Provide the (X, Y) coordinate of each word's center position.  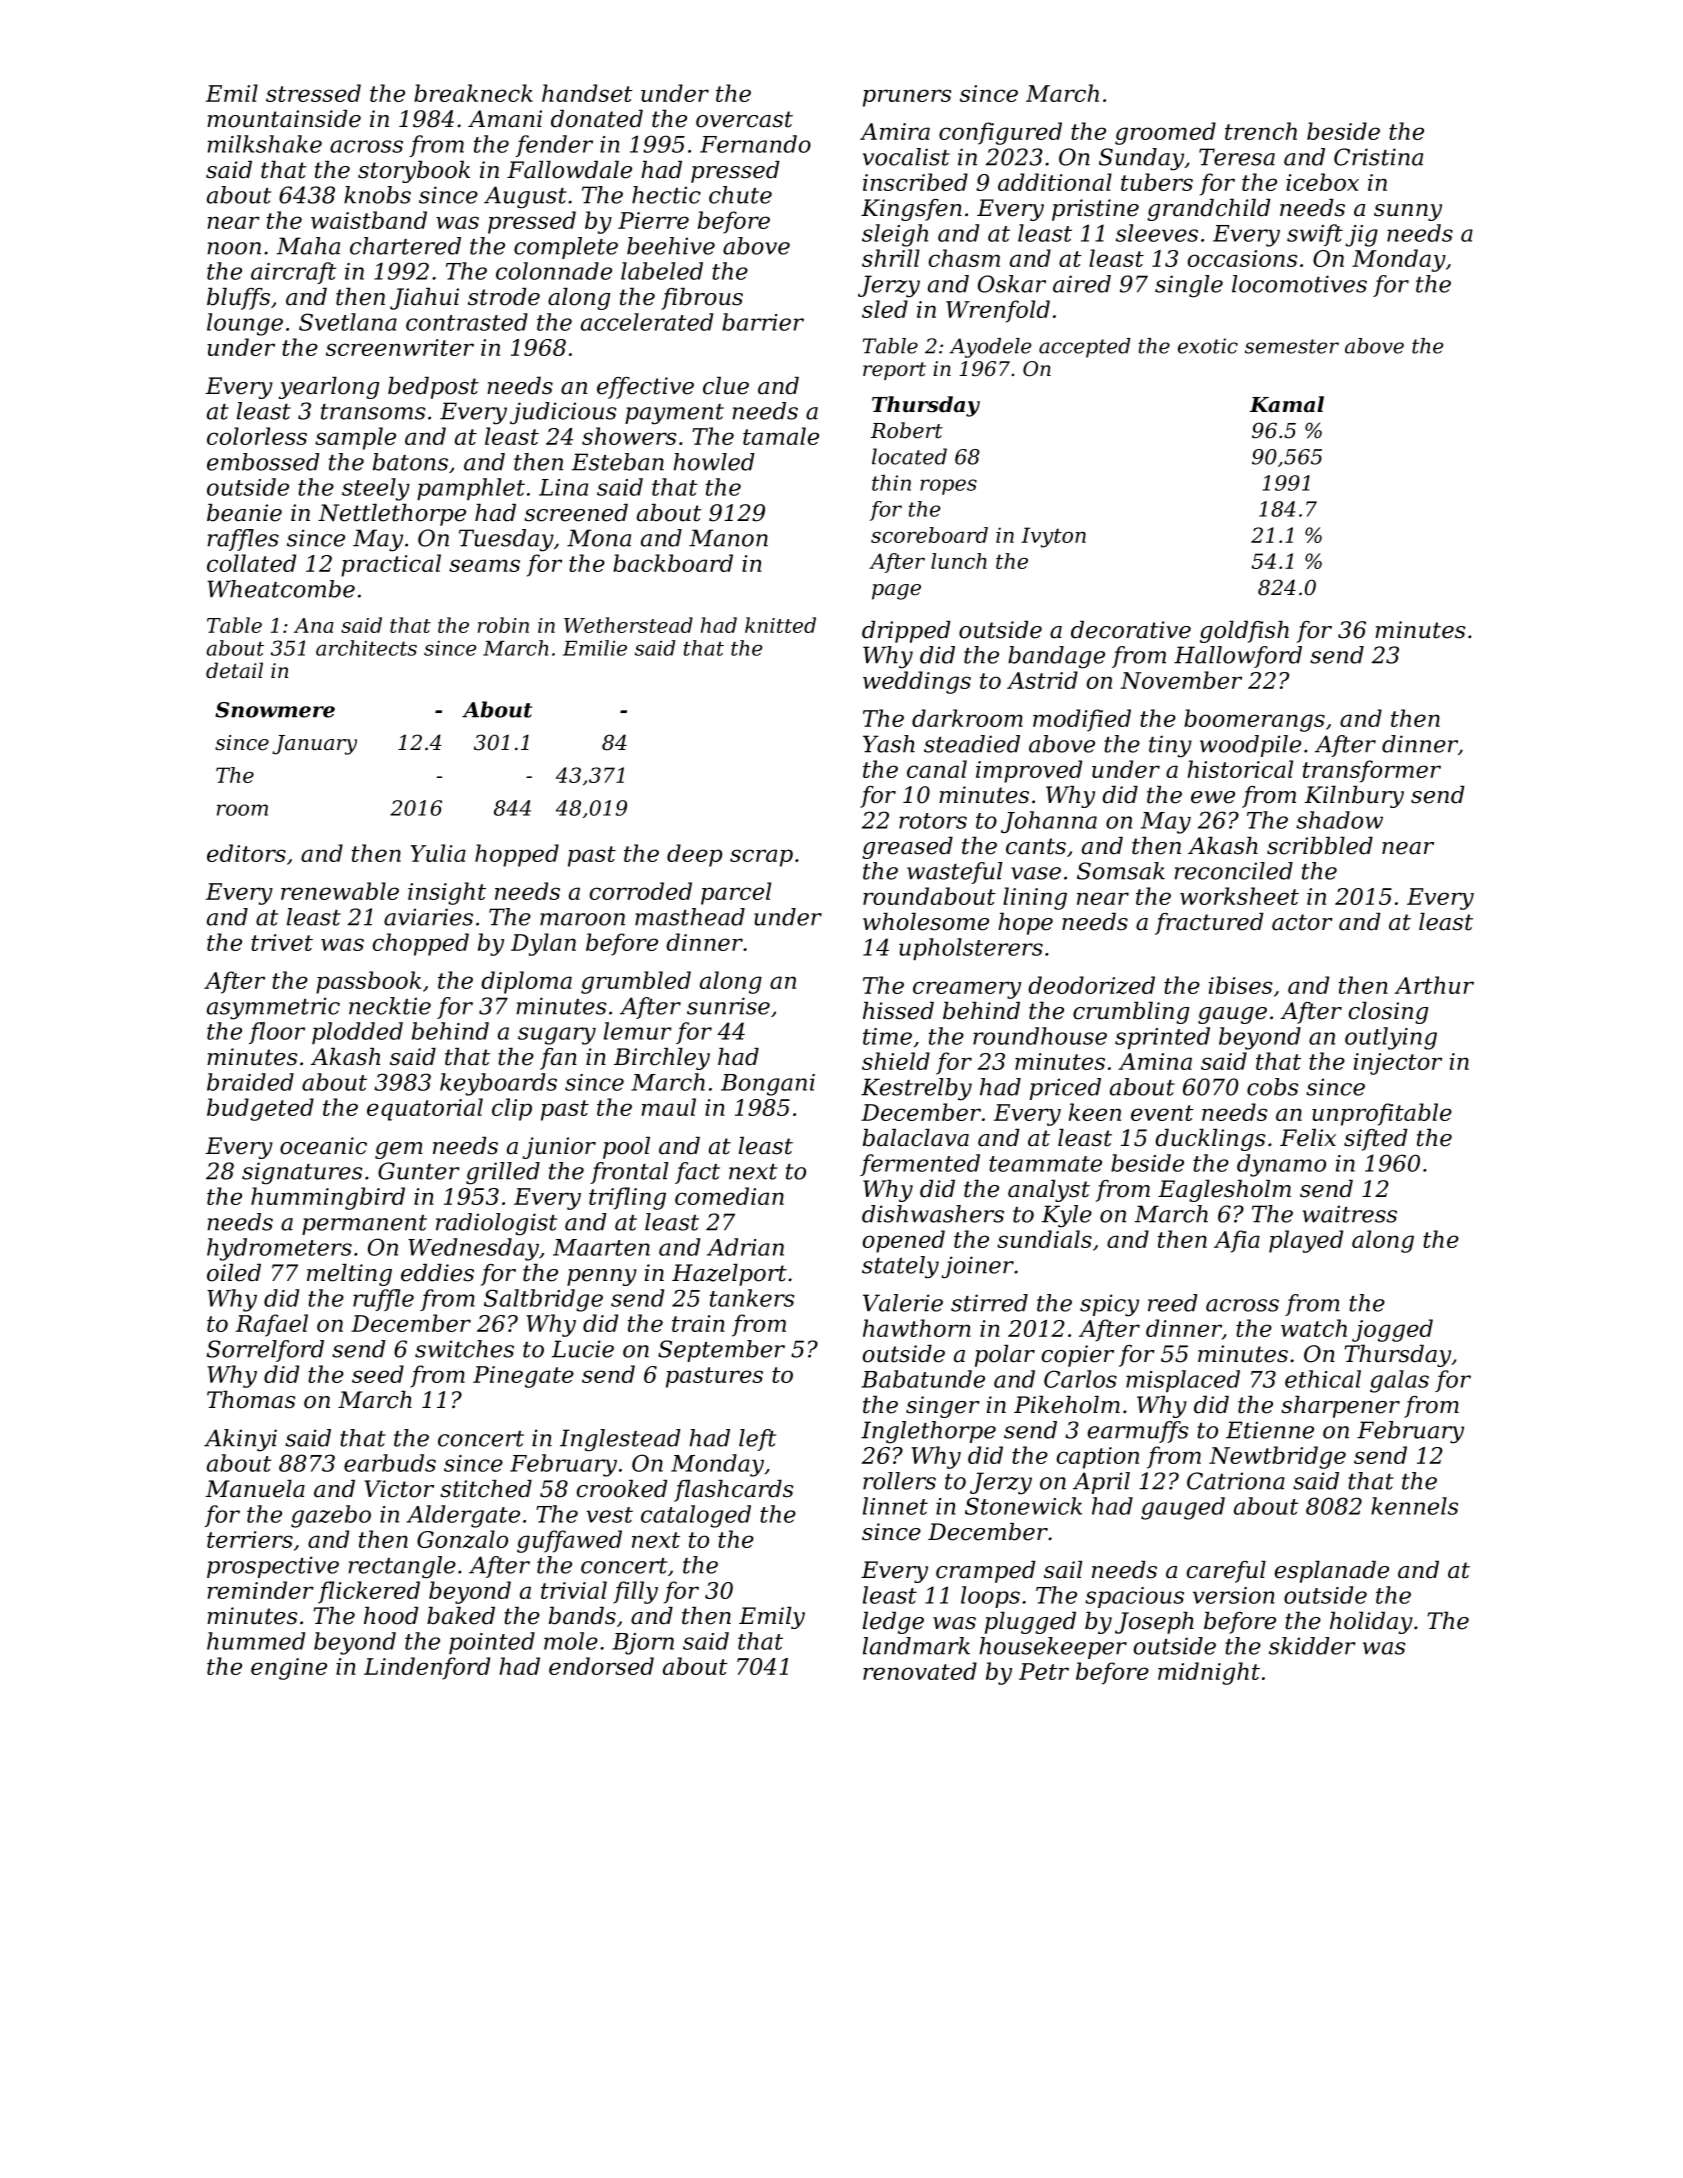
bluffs (238, 299)
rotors (933, 821)
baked (461, 1616)
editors (246, 853)
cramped (985, 1572)
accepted (1084, 348)
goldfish (1244, 632)
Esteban (618, 462)
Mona (599, 538)
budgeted (260, 1109)
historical (1240, 769)
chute (740, 195)
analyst (1049, 1191)
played (1306, 1241)
